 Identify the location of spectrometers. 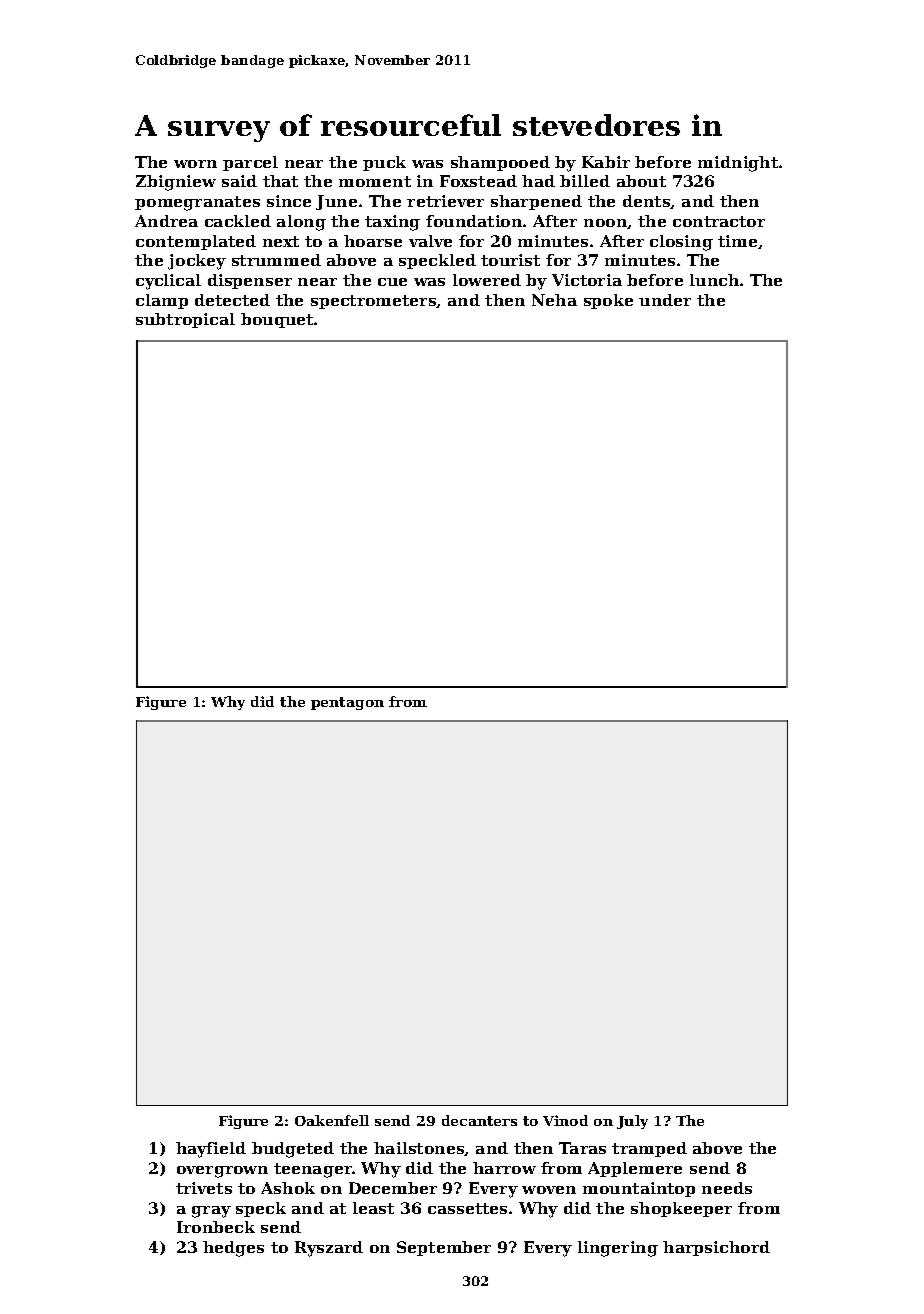
(374, 302).
